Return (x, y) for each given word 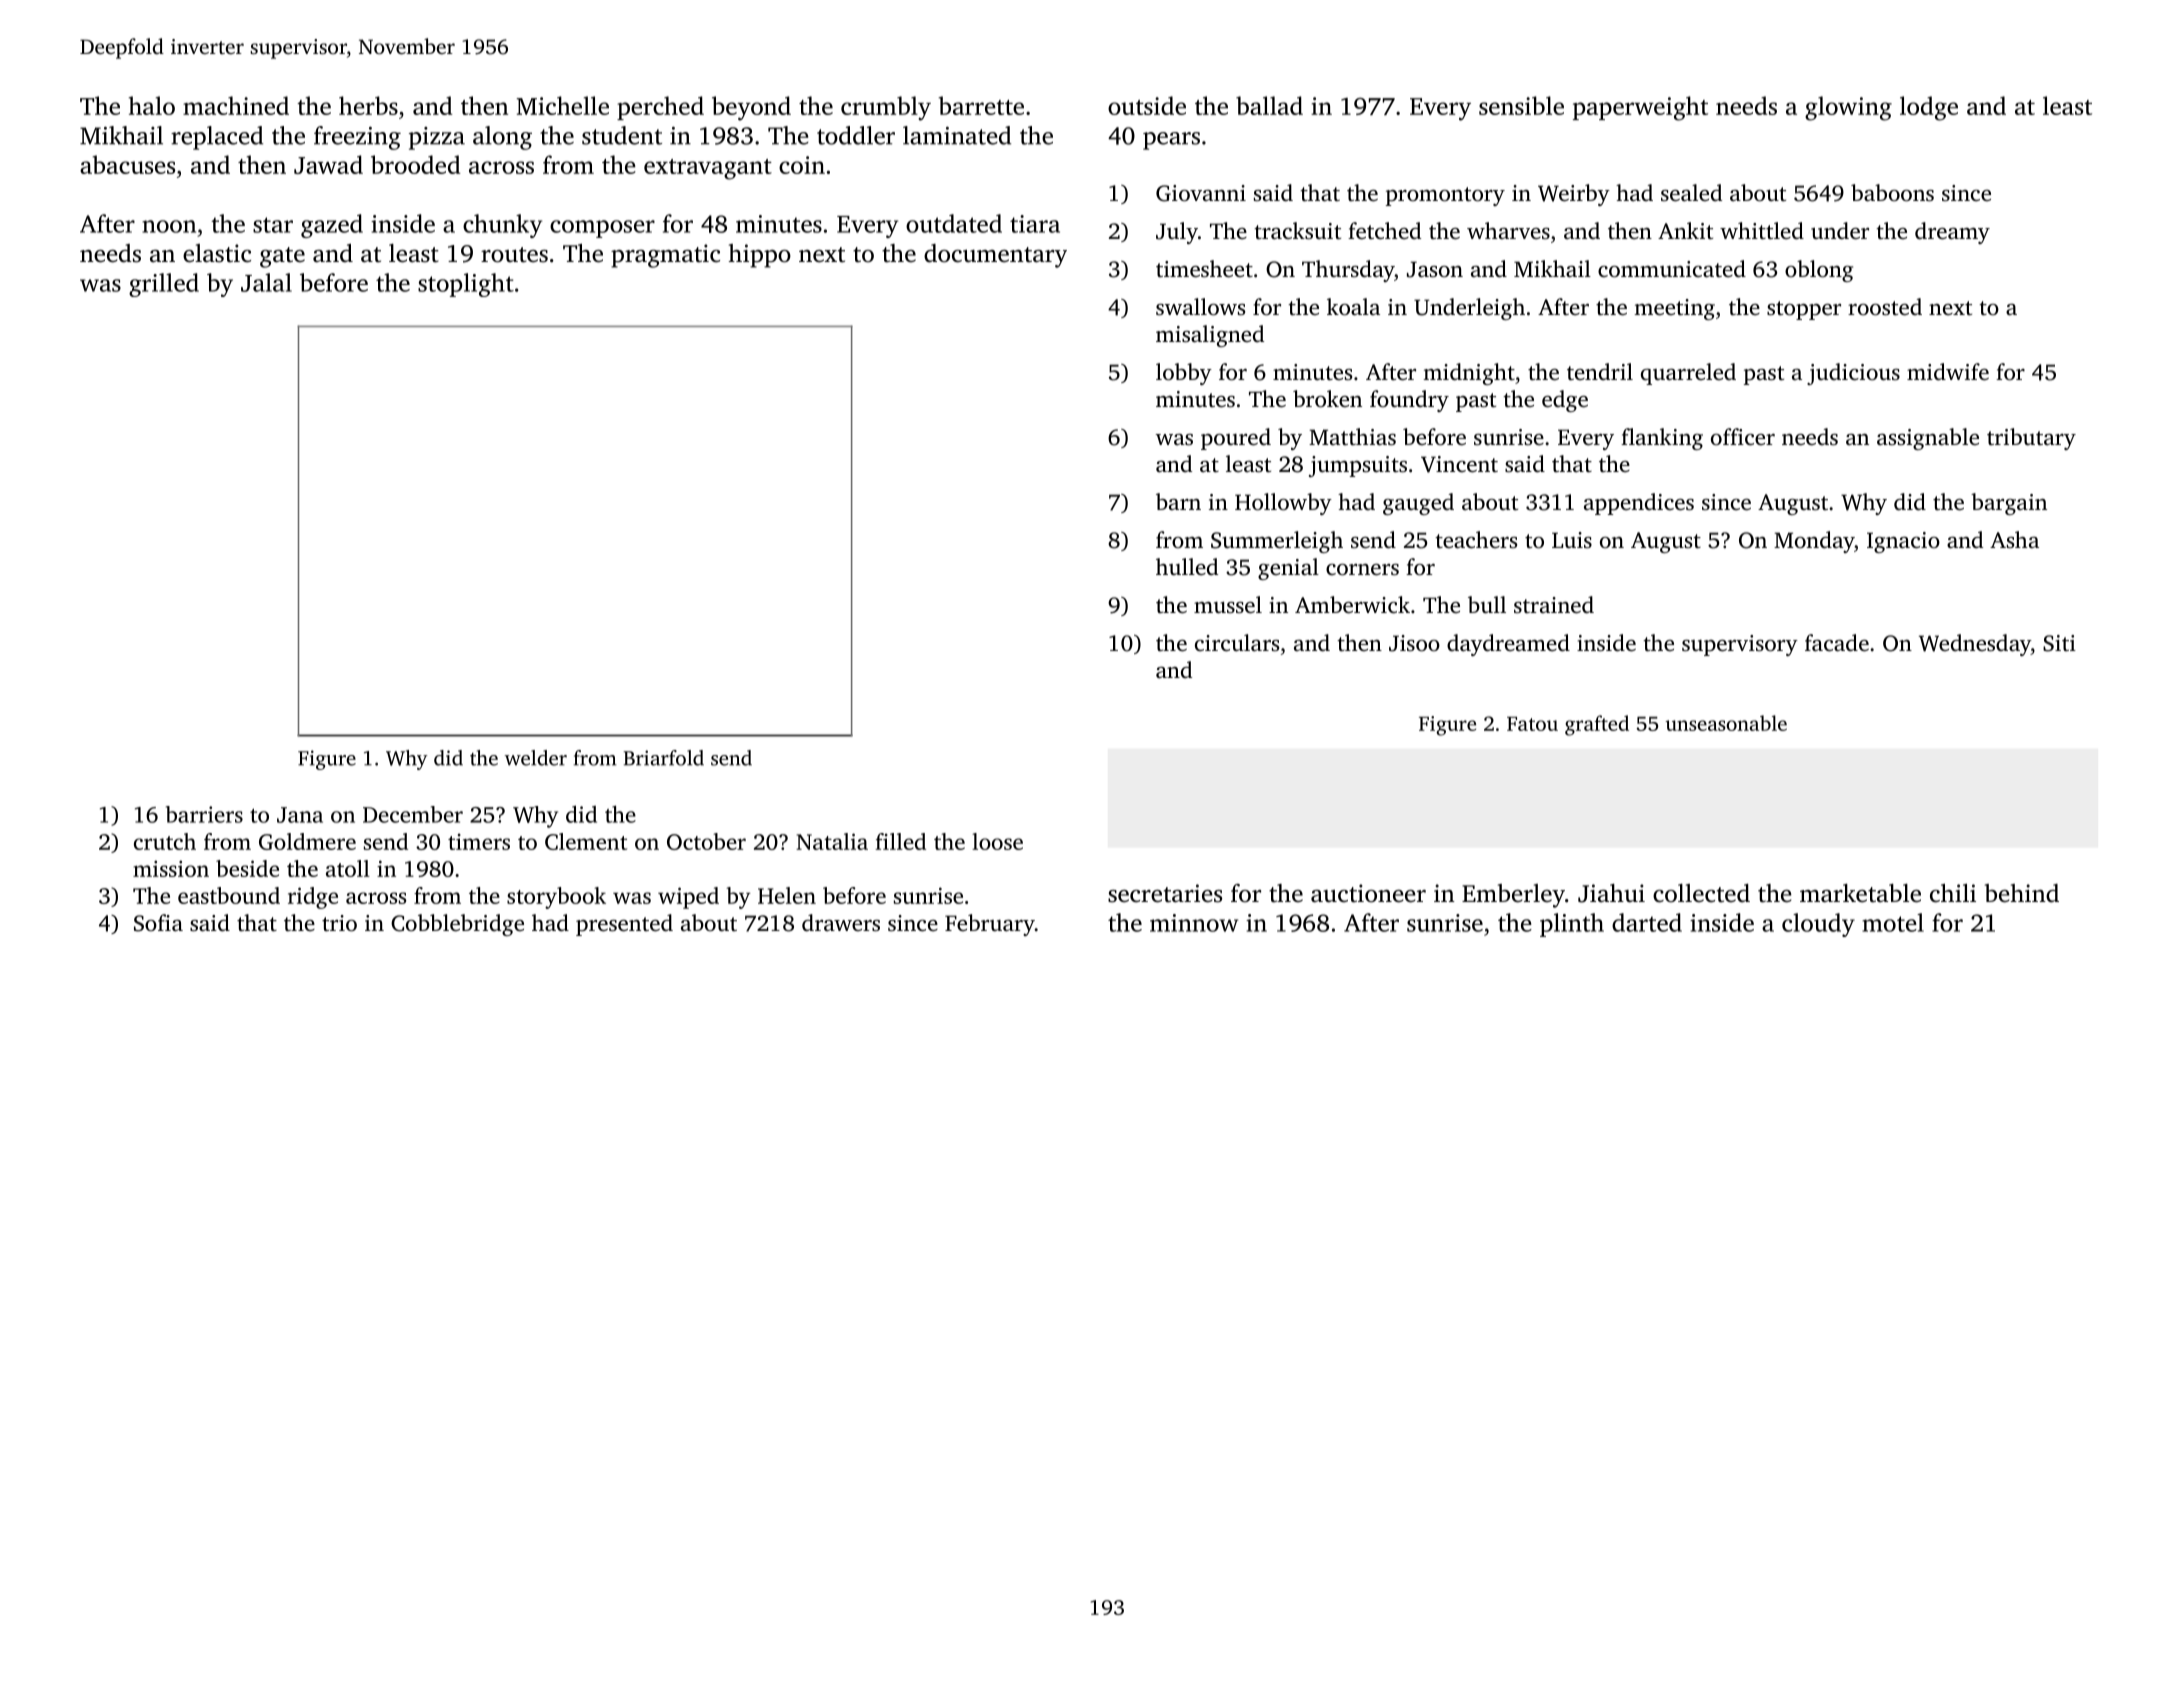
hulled (1187, 566)
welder (536, 758)
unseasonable (1726, 723)
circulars (1237, 643)
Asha (2014, 539)
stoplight (466, 285)
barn (1178, 501)
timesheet (1204, 269)
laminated (957, 135)
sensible (1521, 105)
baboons (1892, 193)
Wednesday (1975, 645)
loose (997, 841)
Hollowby (1283, 504)
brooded (415, 164)
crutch (165, 841)
